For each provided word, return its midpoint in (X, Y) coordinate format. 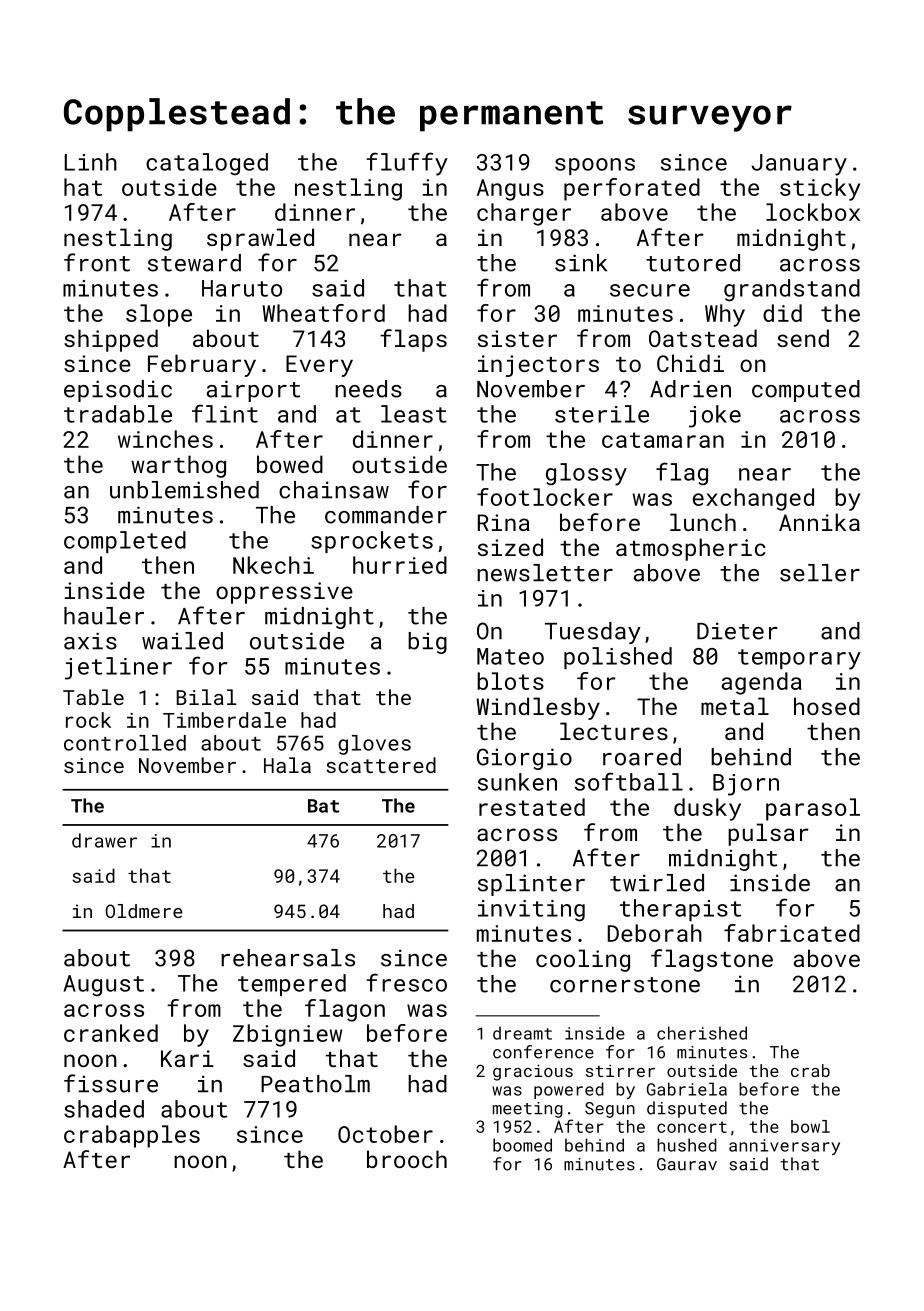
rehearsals (288, 958)
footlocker (545, 497)
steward (194, 263)
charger (524, 214)
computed (806, 391)
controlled (125, 743)
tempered (292, 985)
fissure (111, 1083)
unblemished (184, 490)
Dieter (737, 631)
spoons (595, 166)
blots (510, 681)
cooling (583, 960)
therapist (680, 910)
